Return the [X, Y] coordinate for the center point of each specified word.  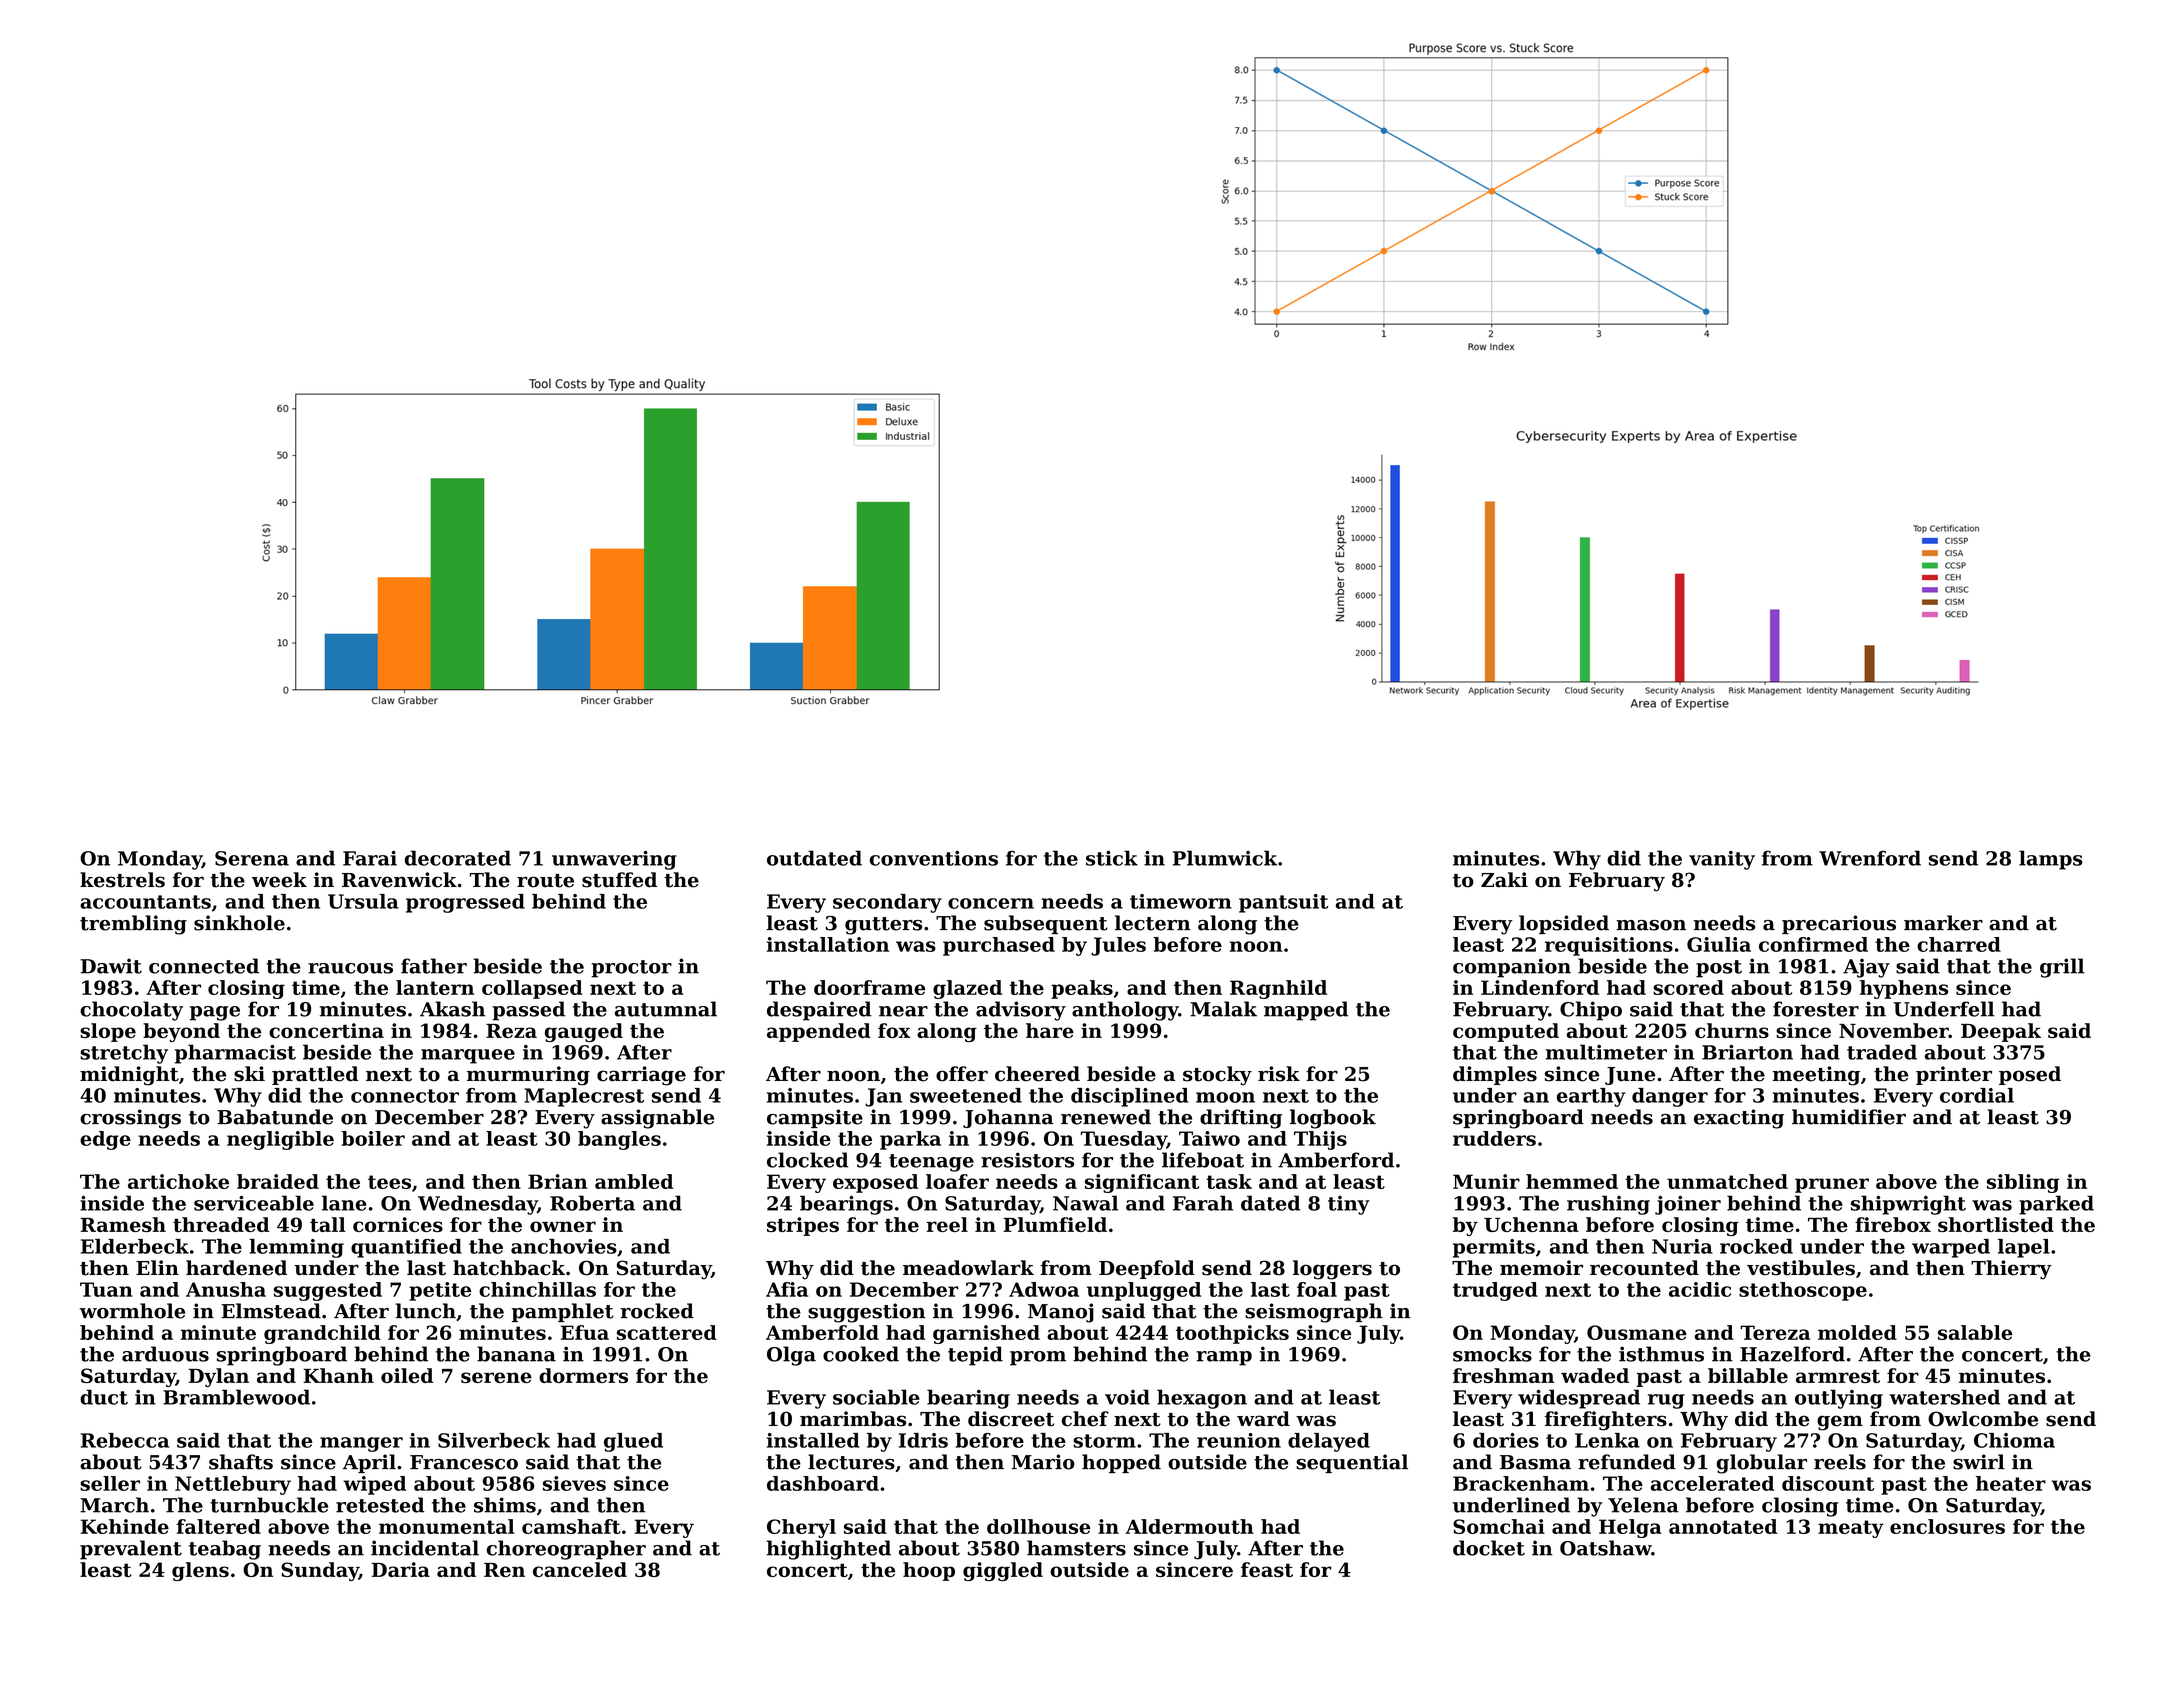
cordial [1977, 1095]
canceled [580, 1569]
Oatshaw [1605, 1548]
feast [1267, 1569]
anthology [1125, 1011]
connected [204, 966]
